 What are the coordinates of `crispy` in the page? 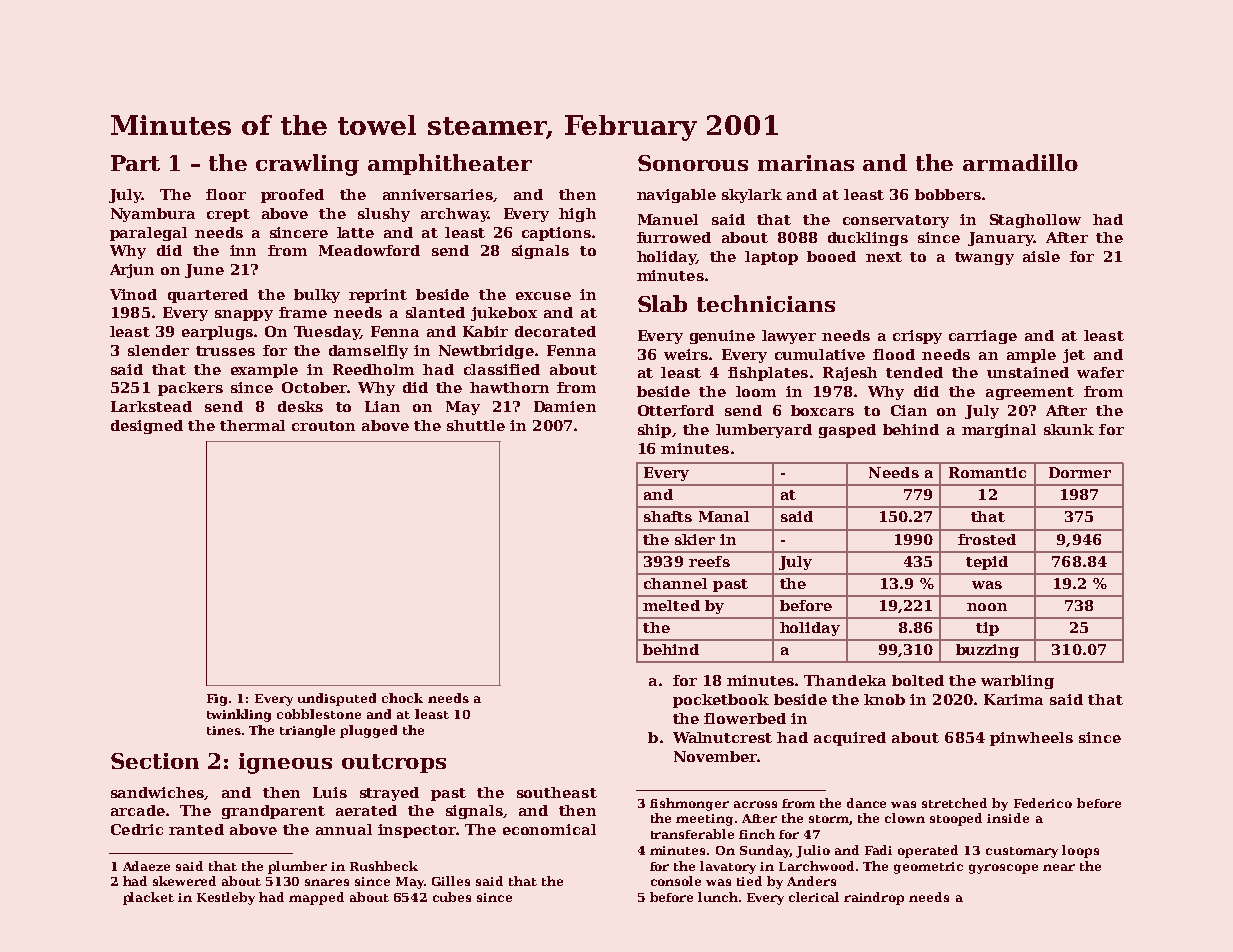 It's located at (917, 337).
